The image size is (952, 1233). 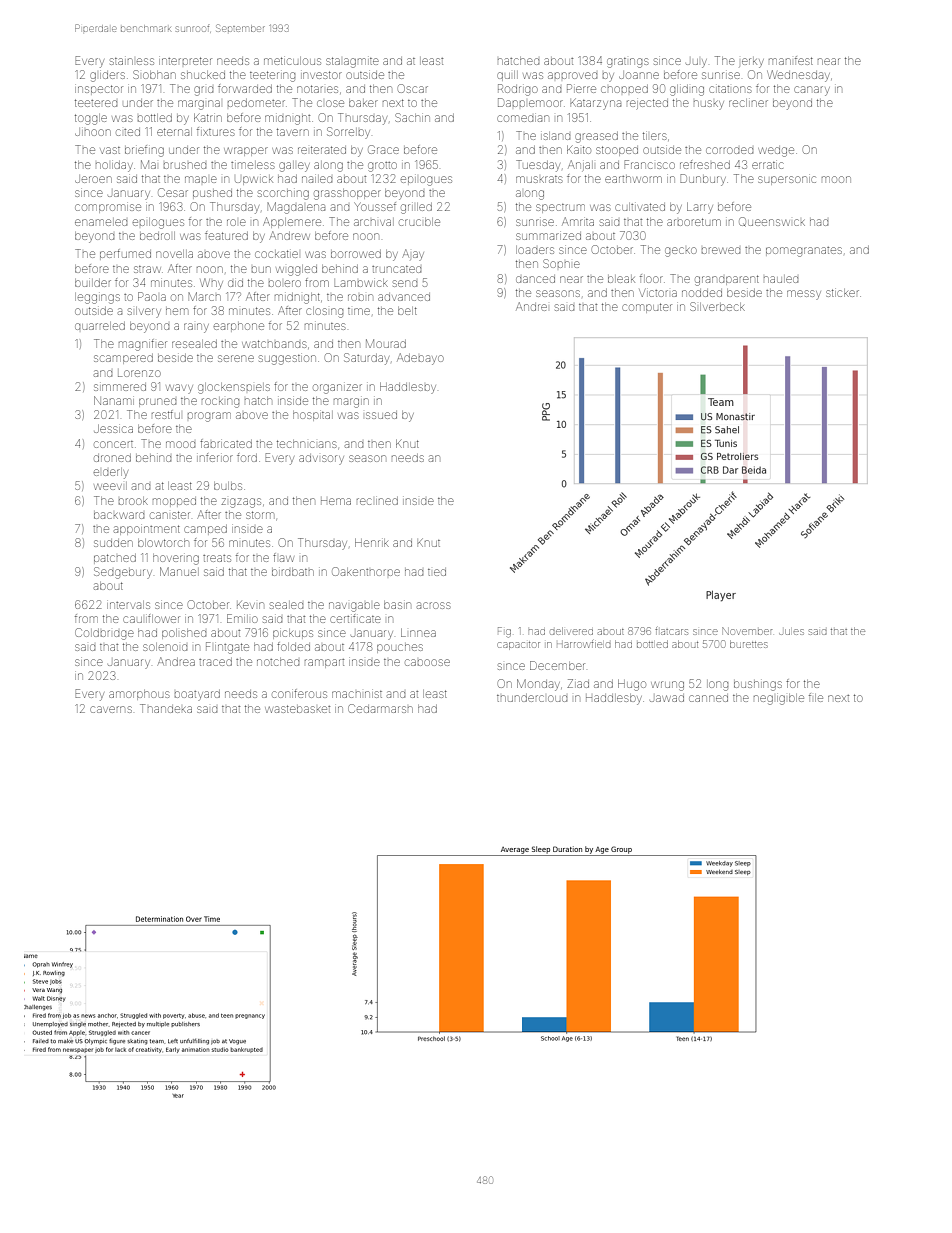 I want to click on reclined, so click(x=377, y=501).
